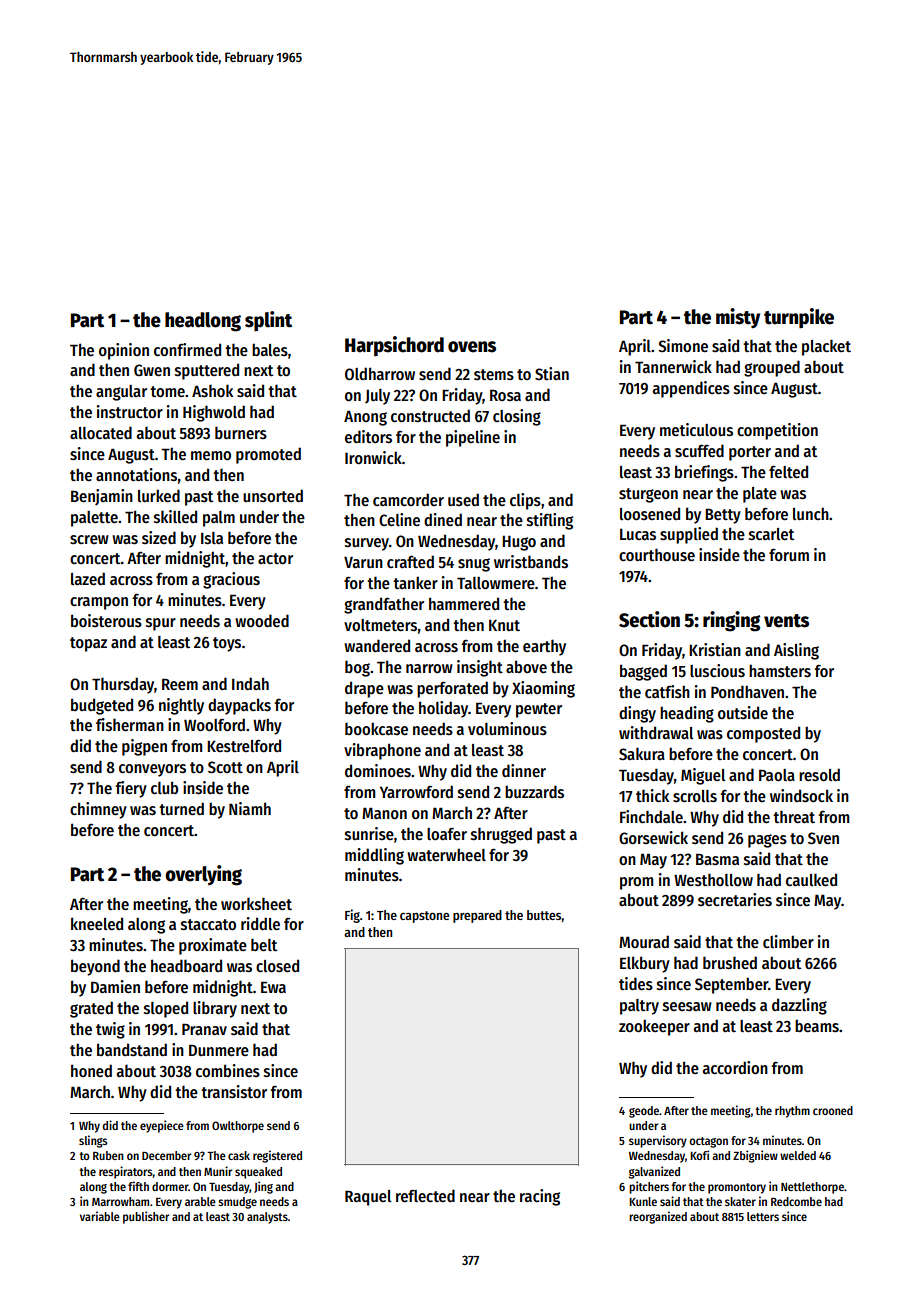  What do you see at coordinates (823, 838) in the document?
I see `Sven` at bounding box center [823, 838].
